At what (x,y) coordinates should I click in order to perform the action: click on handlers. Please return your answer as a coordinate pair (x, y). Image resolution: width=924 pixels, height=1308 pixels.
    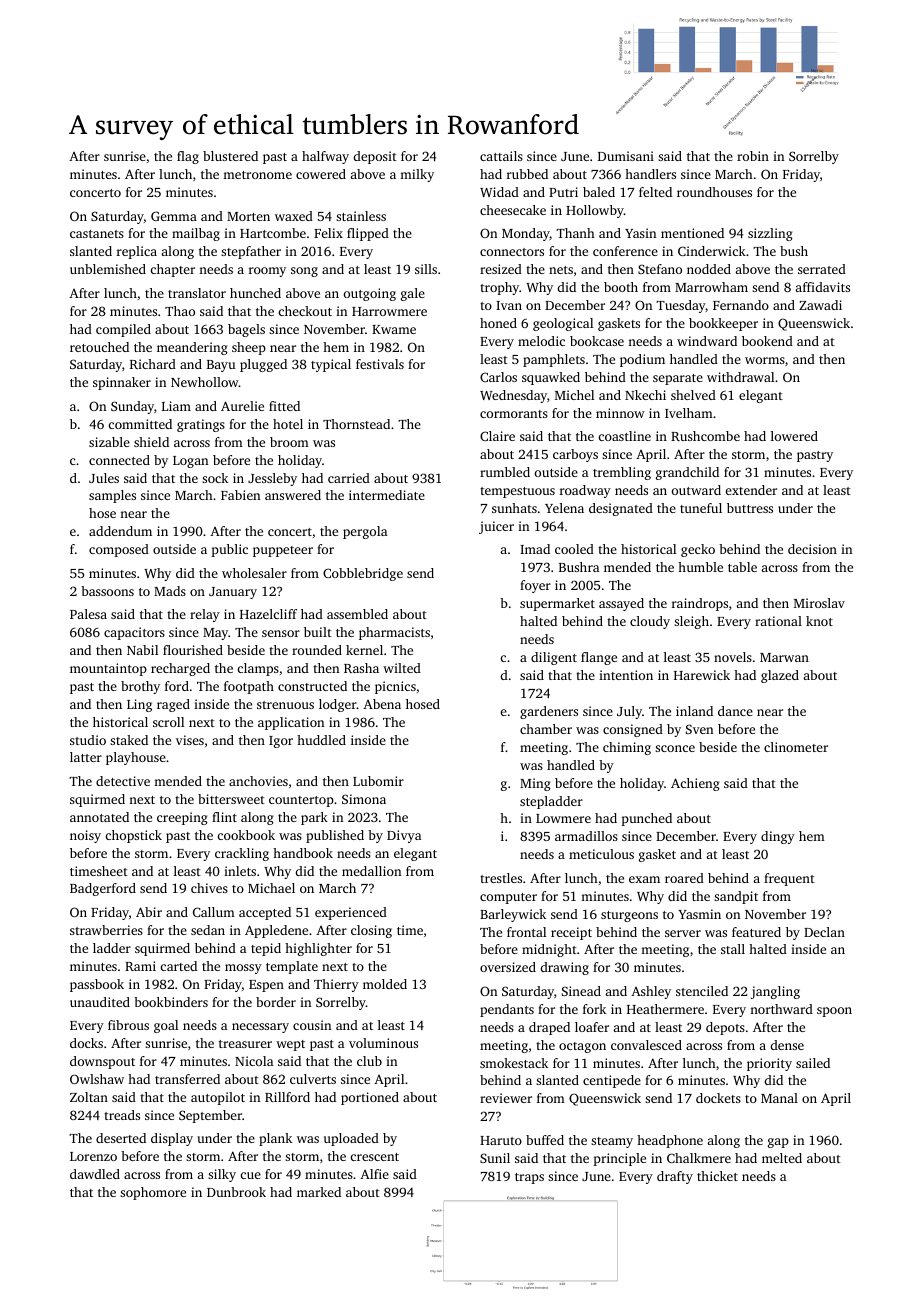
    Looking at the image, I should click on (650, 174).
